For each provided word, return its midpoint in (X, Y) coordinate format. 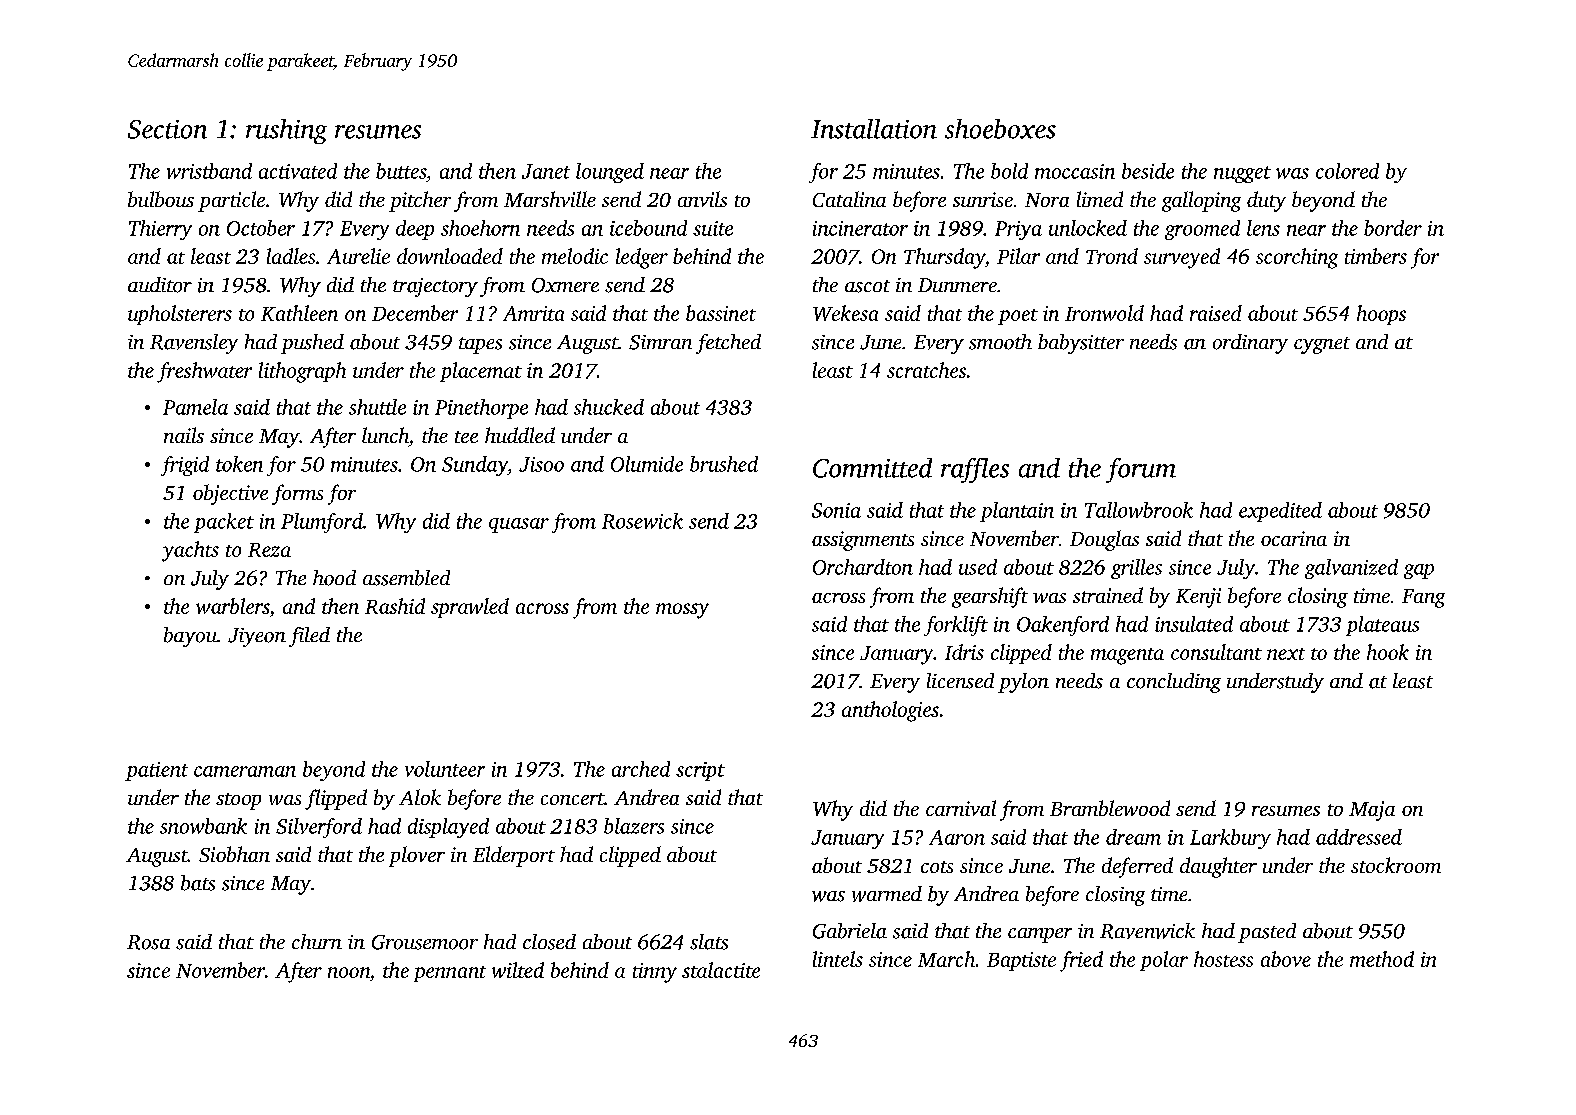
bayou (190, 637)
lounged (610, 173)
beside (1148, 171)
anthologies (890, 711)
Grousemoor (425, 942)
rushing (286, 131)
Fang (1423, 598)
